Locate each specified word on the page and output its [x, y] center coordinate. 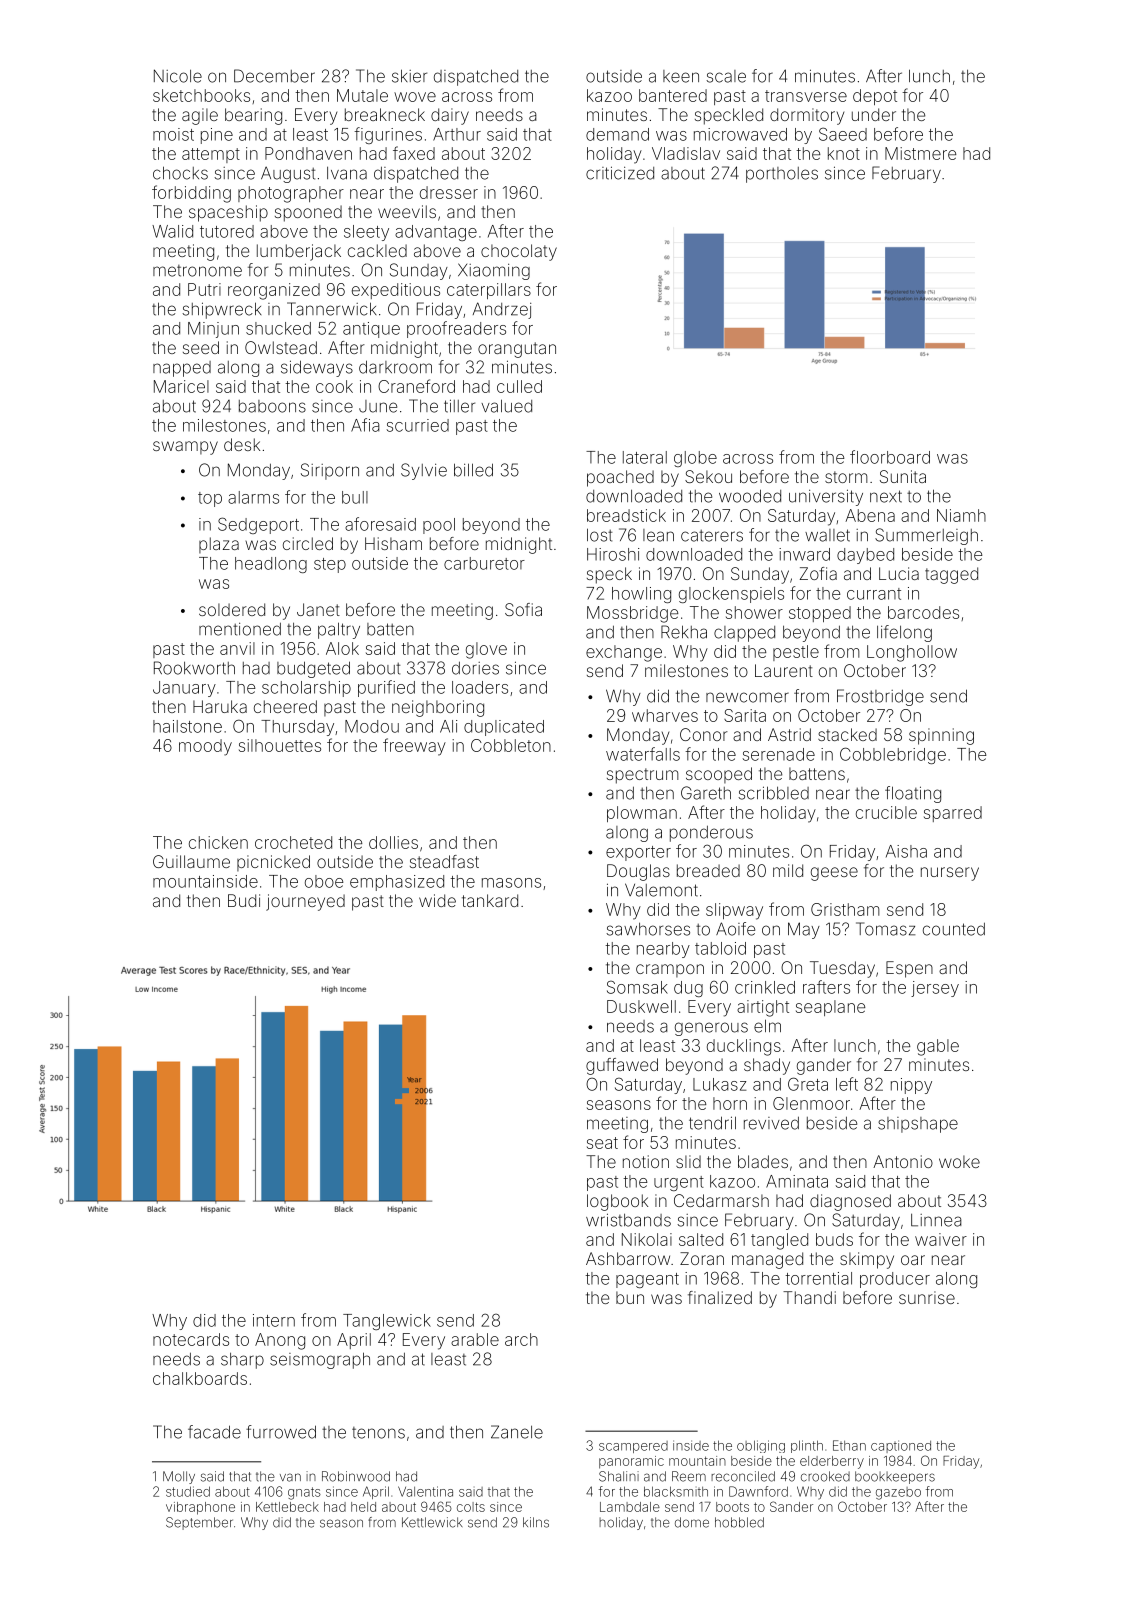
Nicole [178, 76]
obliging [761, 1446]
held [363, 1507]
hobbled [739, 1522]
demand [617, 134]
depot [875, 97]
